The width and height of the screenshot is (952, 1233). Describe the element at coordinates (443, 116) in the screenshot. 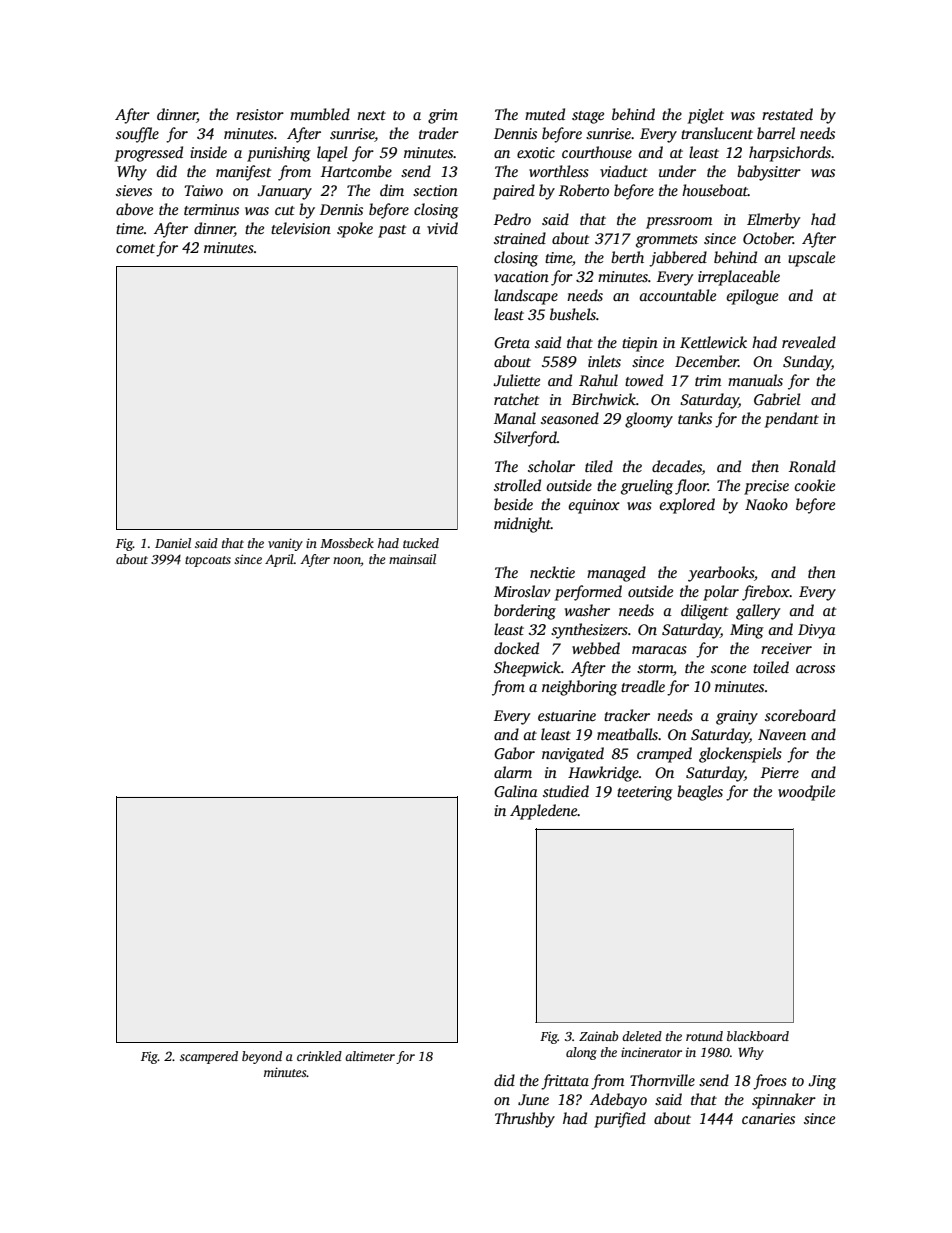

I see `grim` at that location.
